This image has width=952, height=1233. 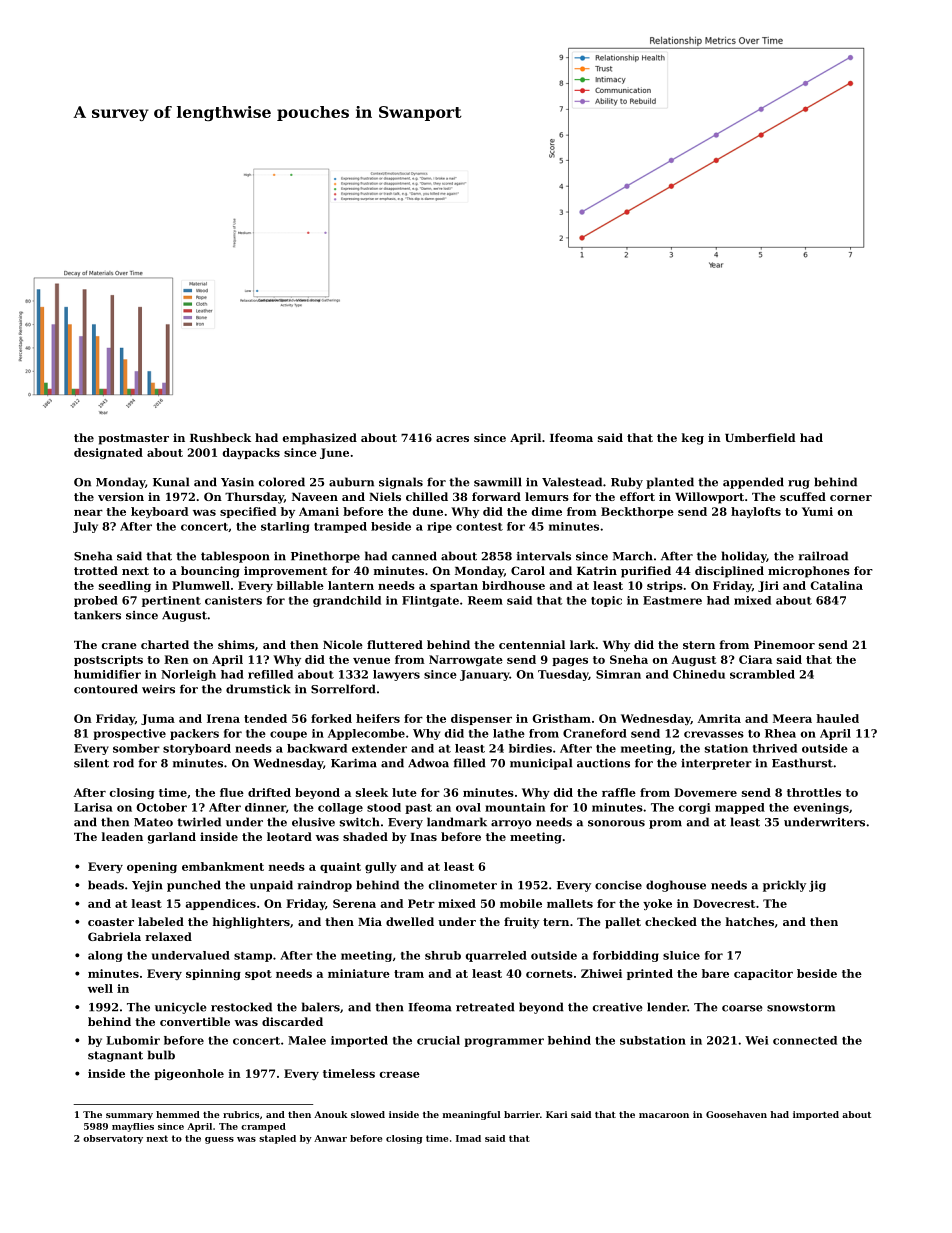 I want to click on Umberfield, so click(x=760, y=437).
